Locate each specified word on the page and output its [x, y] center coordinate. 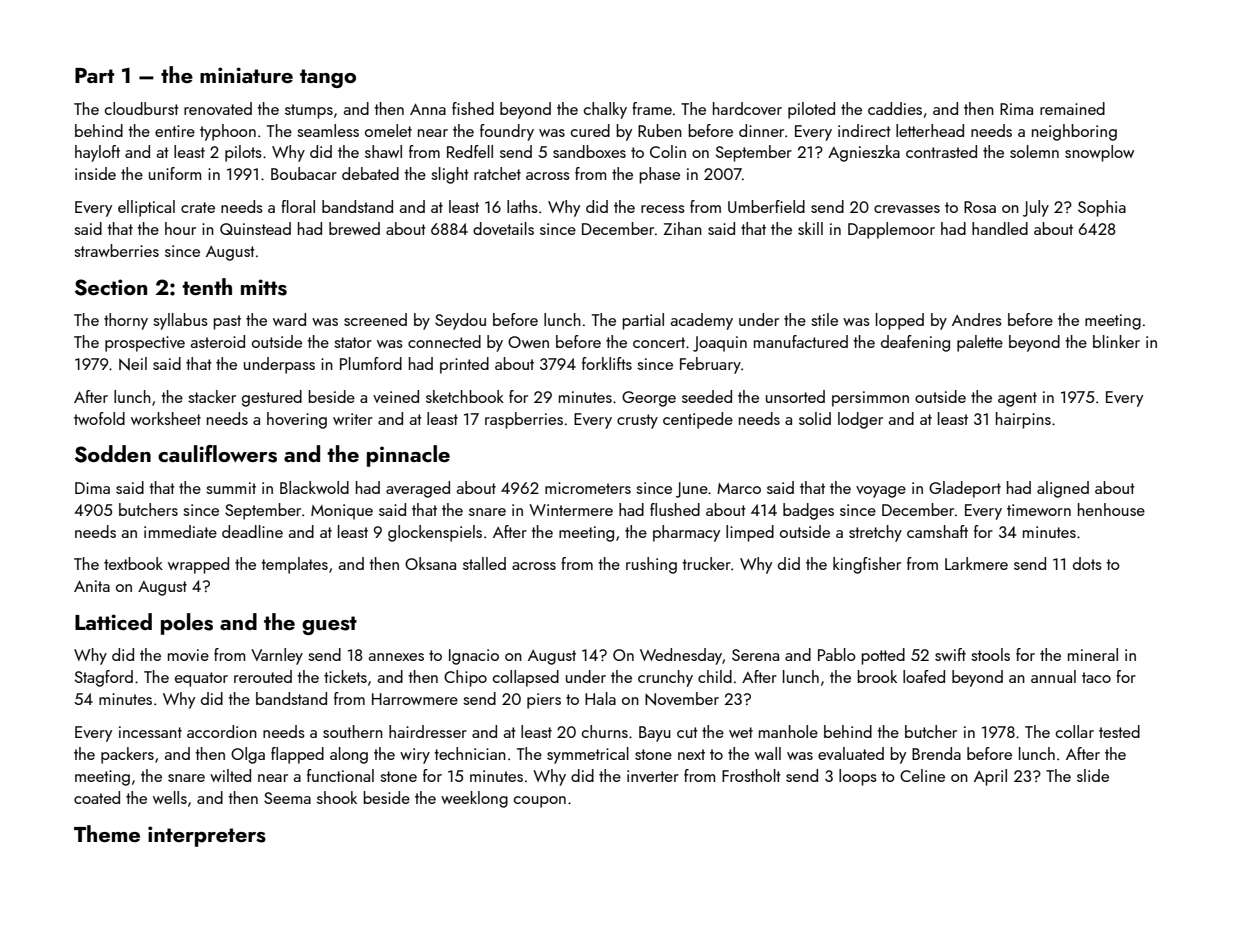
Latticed [113, 621]
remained [1072, 108]
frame [652, 108]
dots [1087, 563]
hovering [297, 420]
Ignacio [474, 657]
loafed [924, 676]
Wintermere [571, 510]
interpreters [207, 836]
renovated [218, 108]
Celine [922, 775]
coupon [540, 802]
